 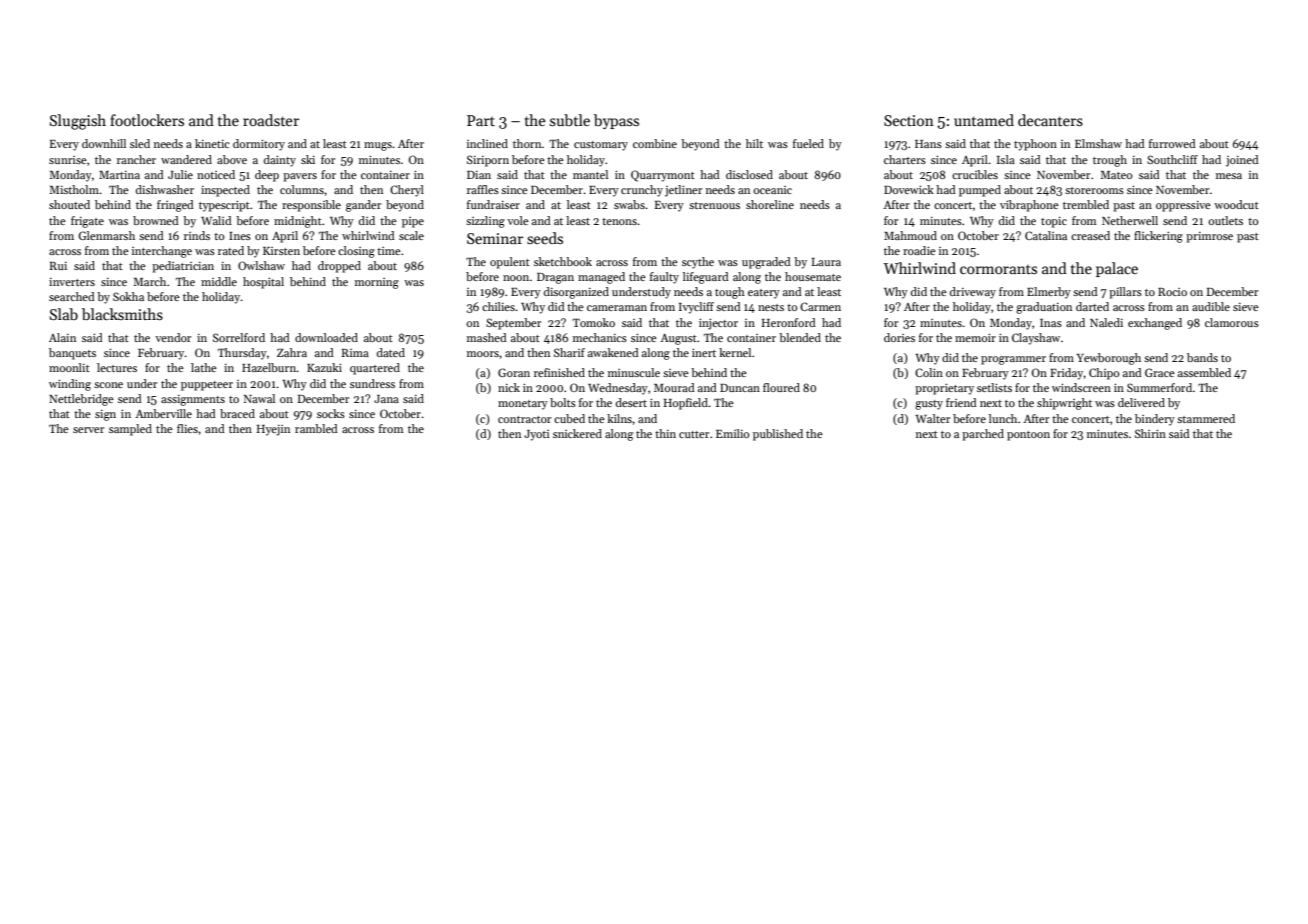 What do you see at coordinates (1044, 308) in the screenshot?
I see `graduation` at bounding box center [1044, 308].
